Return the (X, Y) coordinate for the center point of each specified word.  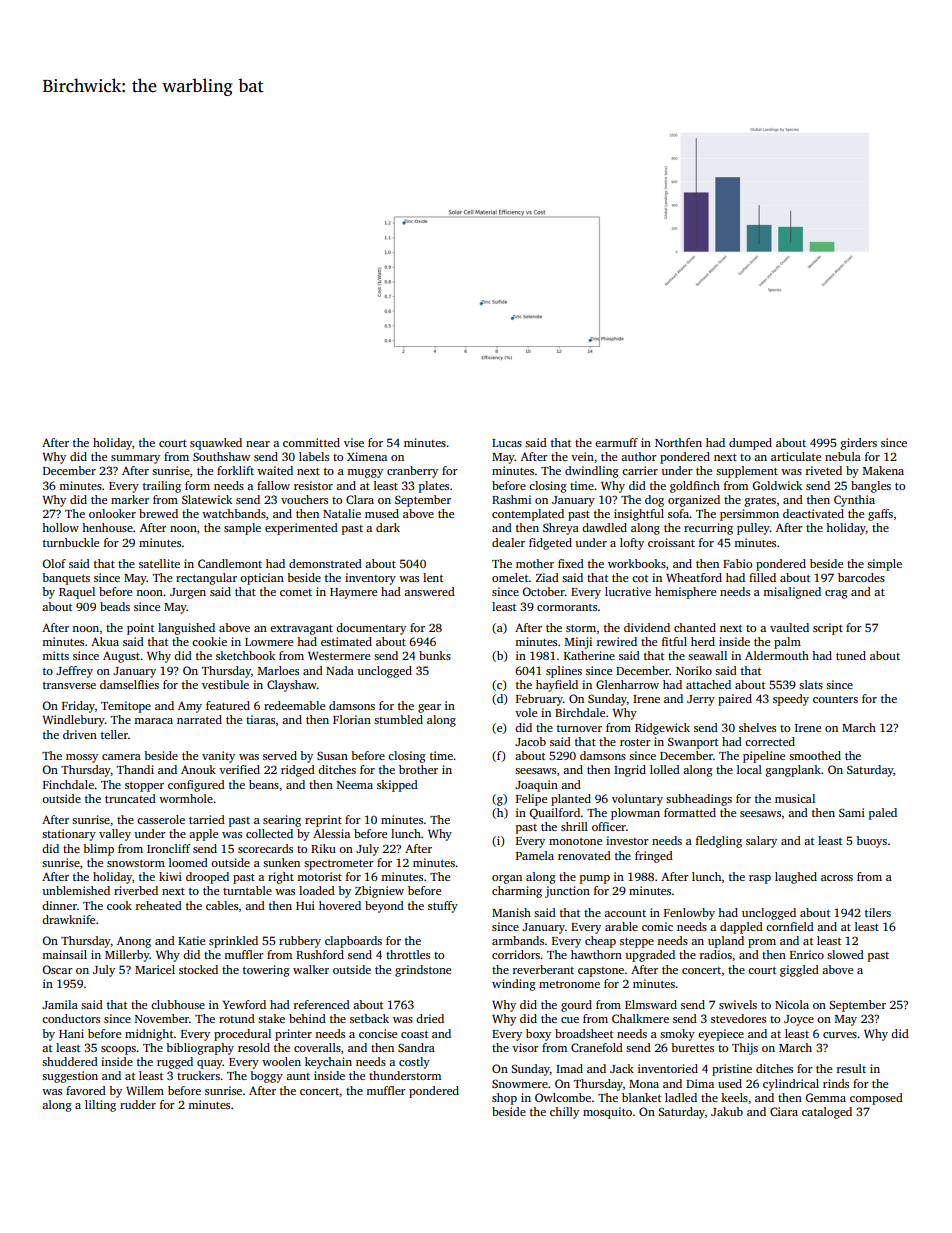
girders (859, 444)
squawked (216, 444)
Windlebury (73, 721)
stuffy (443, 907)
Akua (105, 641)
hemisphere (685, 593)
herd (703, 641)
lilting (100, 1106)
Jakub (727, 1111)
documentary (371, 629)
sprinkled (233, 942)
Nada (340, 670)
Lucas (507, 443)
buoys (871, 842)
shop (504, 1099)
